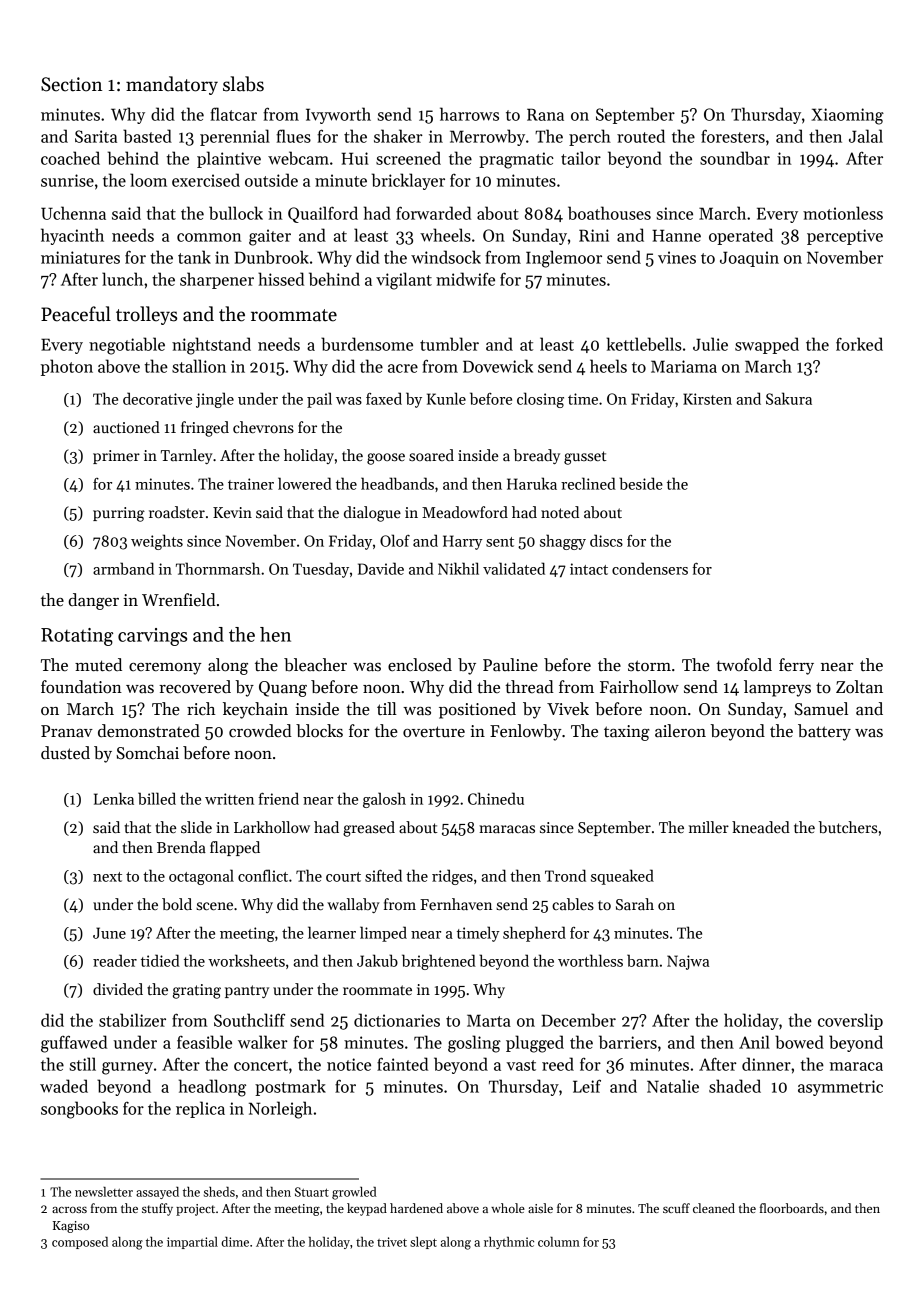  Describe the element at coordinates (516, 160) in the screenshot. I see `pragmatic` at that location.
